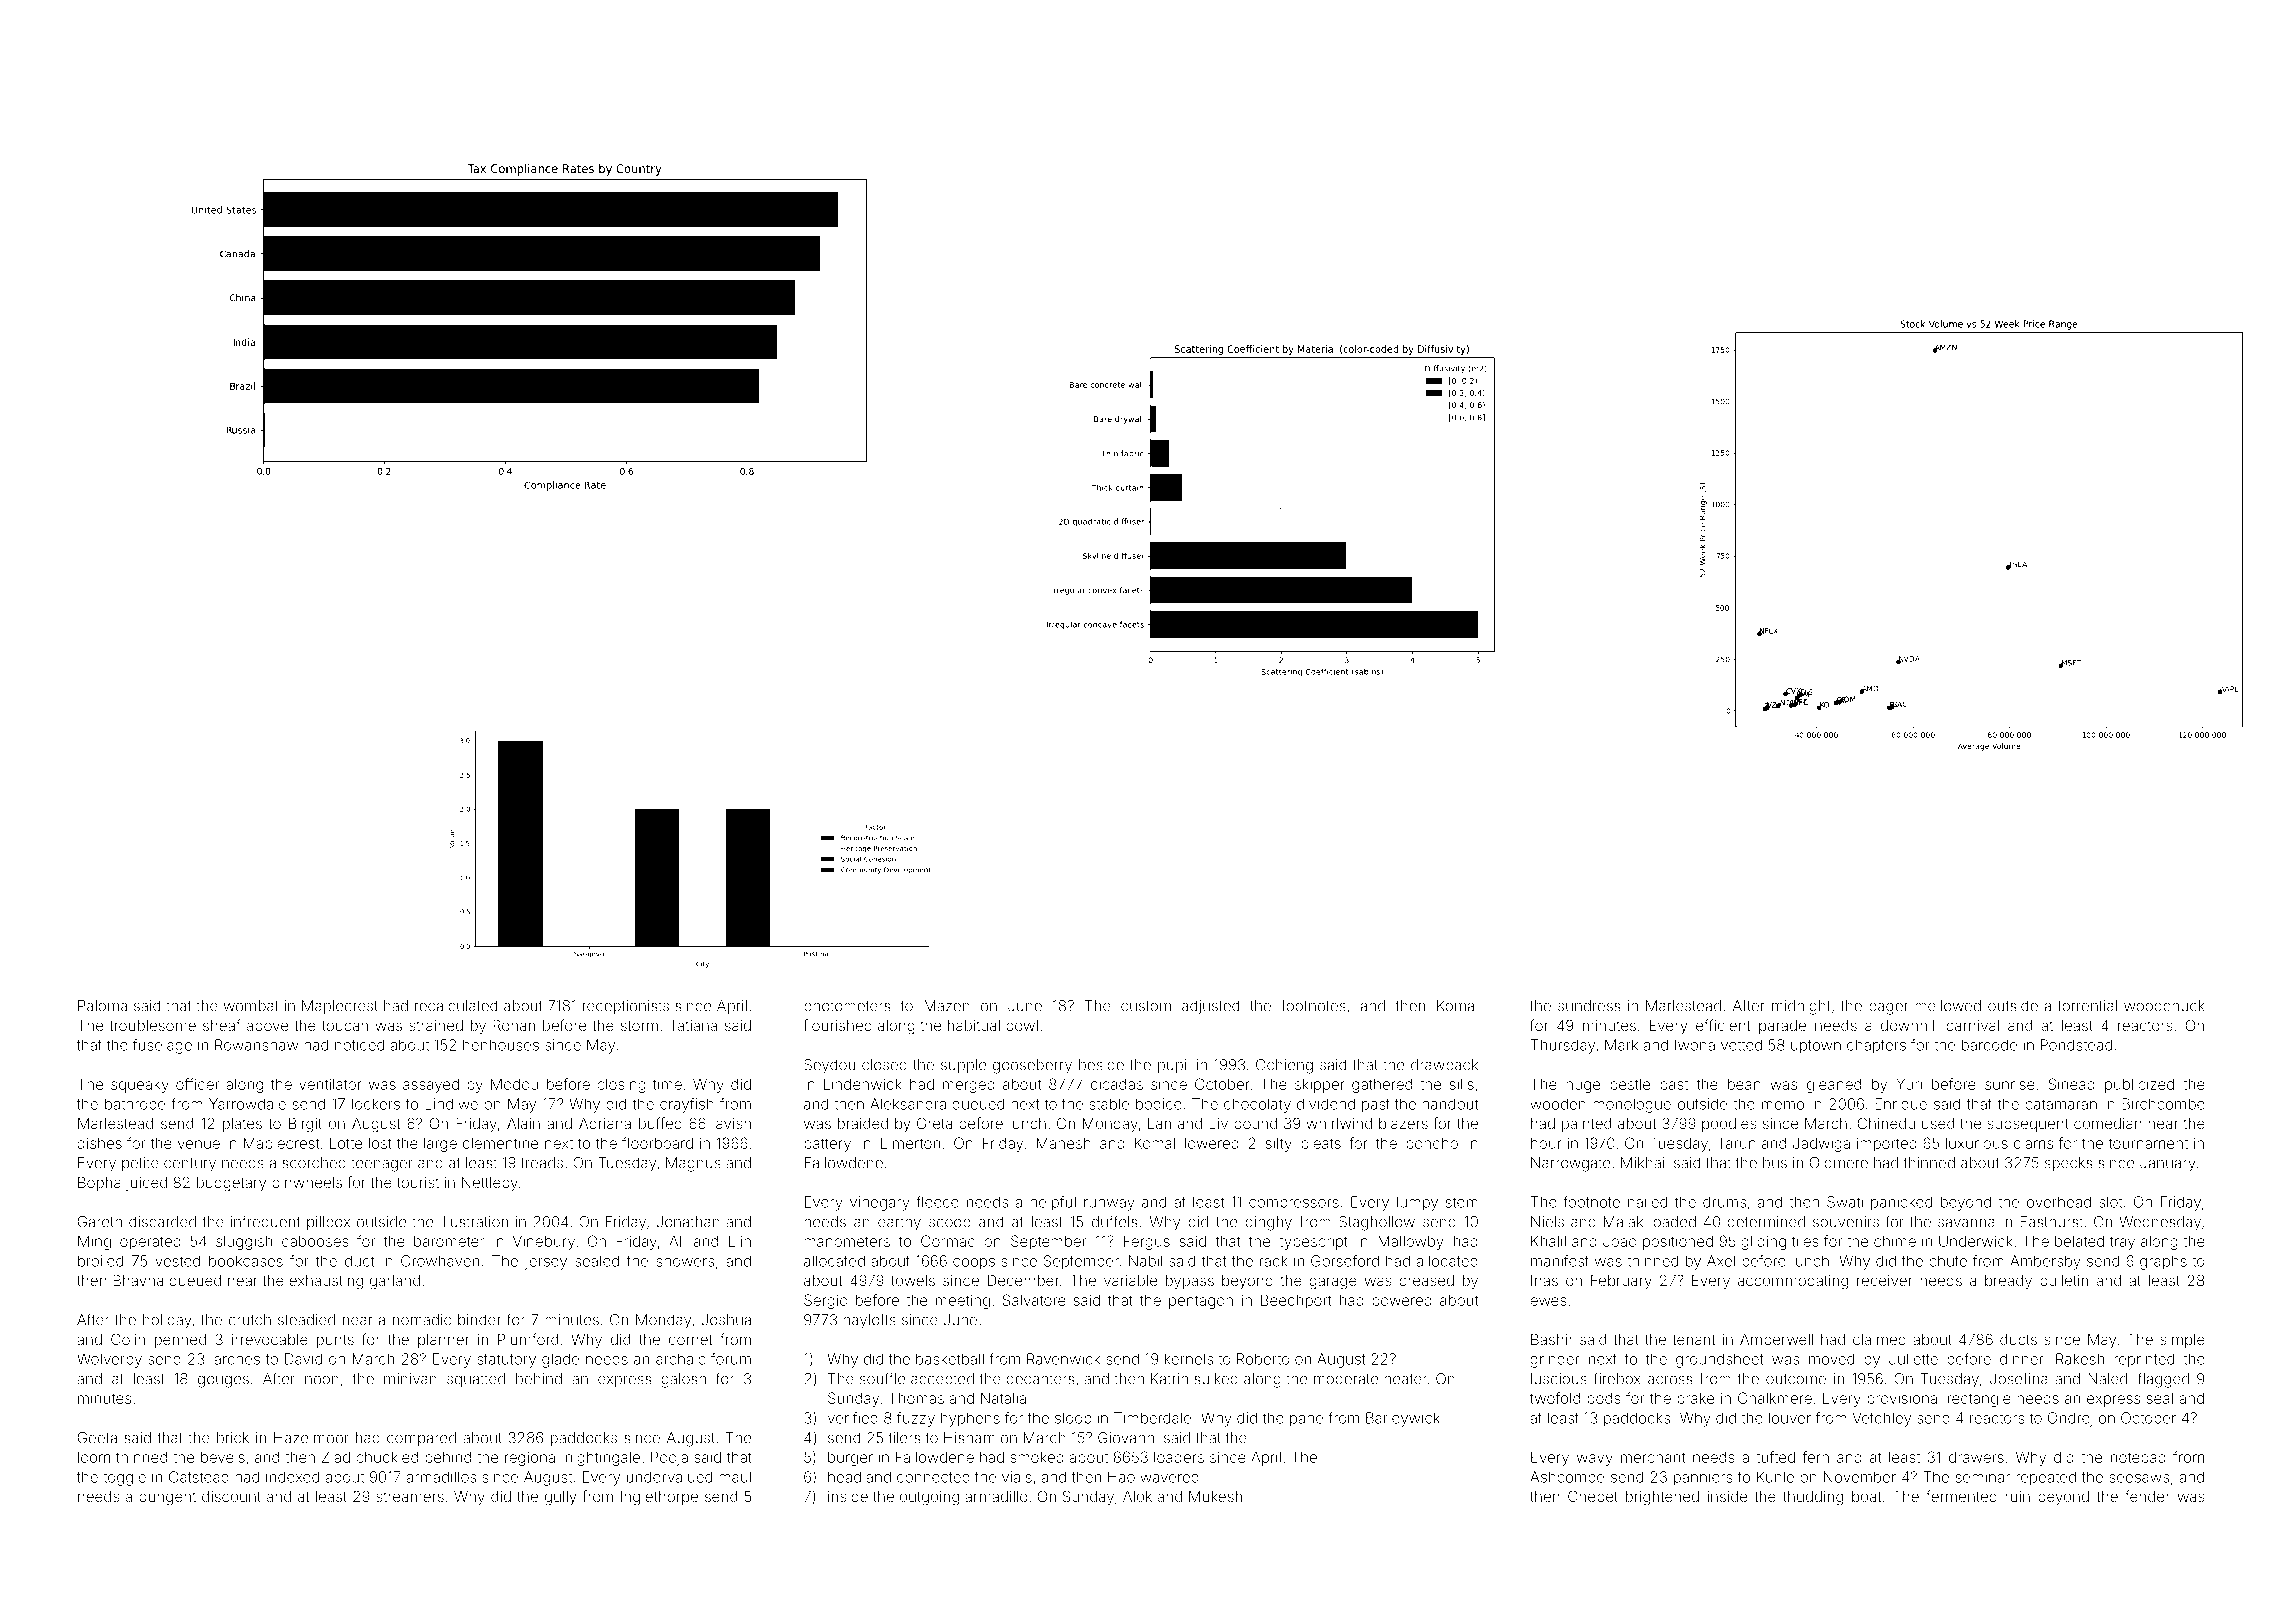  Describe the element at coordinates (1548, 1301) in the document. I see `ewes` at that location.
